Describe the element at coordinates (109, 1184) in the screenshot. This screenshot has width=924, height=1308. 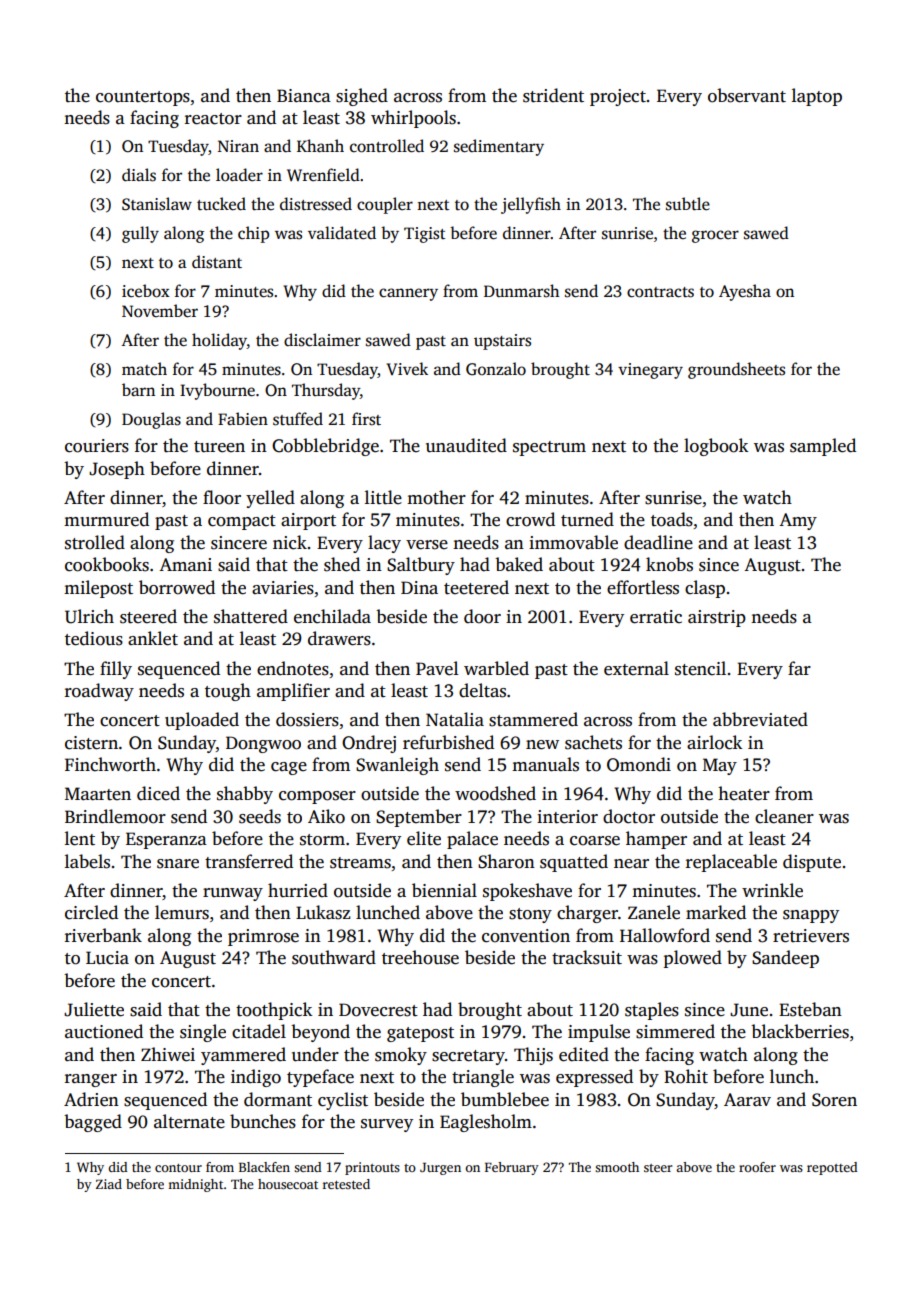
I see `Ziad` at that location.
